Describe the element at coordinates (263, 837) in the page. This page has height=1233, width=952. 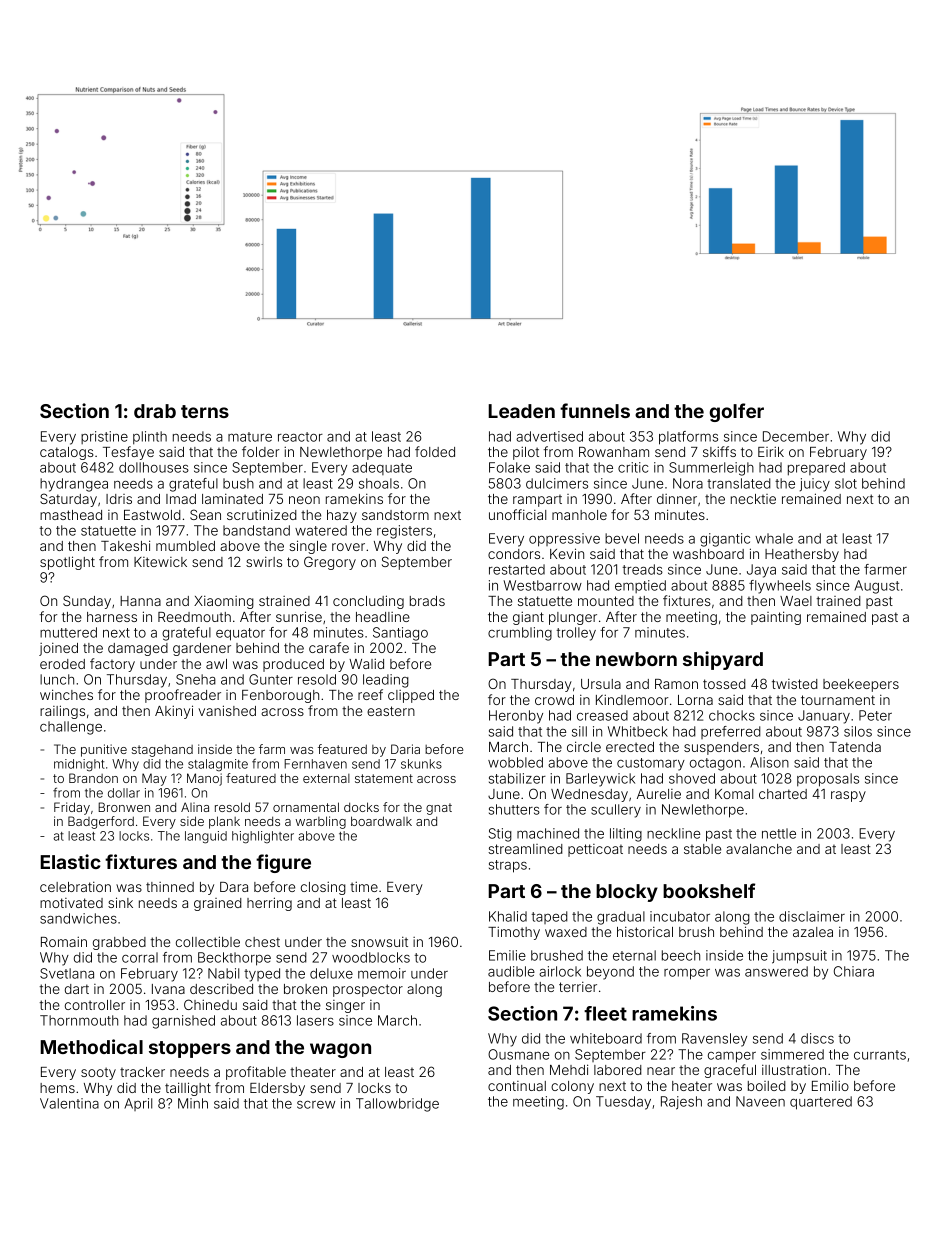
I see `highlighter` at that location.
